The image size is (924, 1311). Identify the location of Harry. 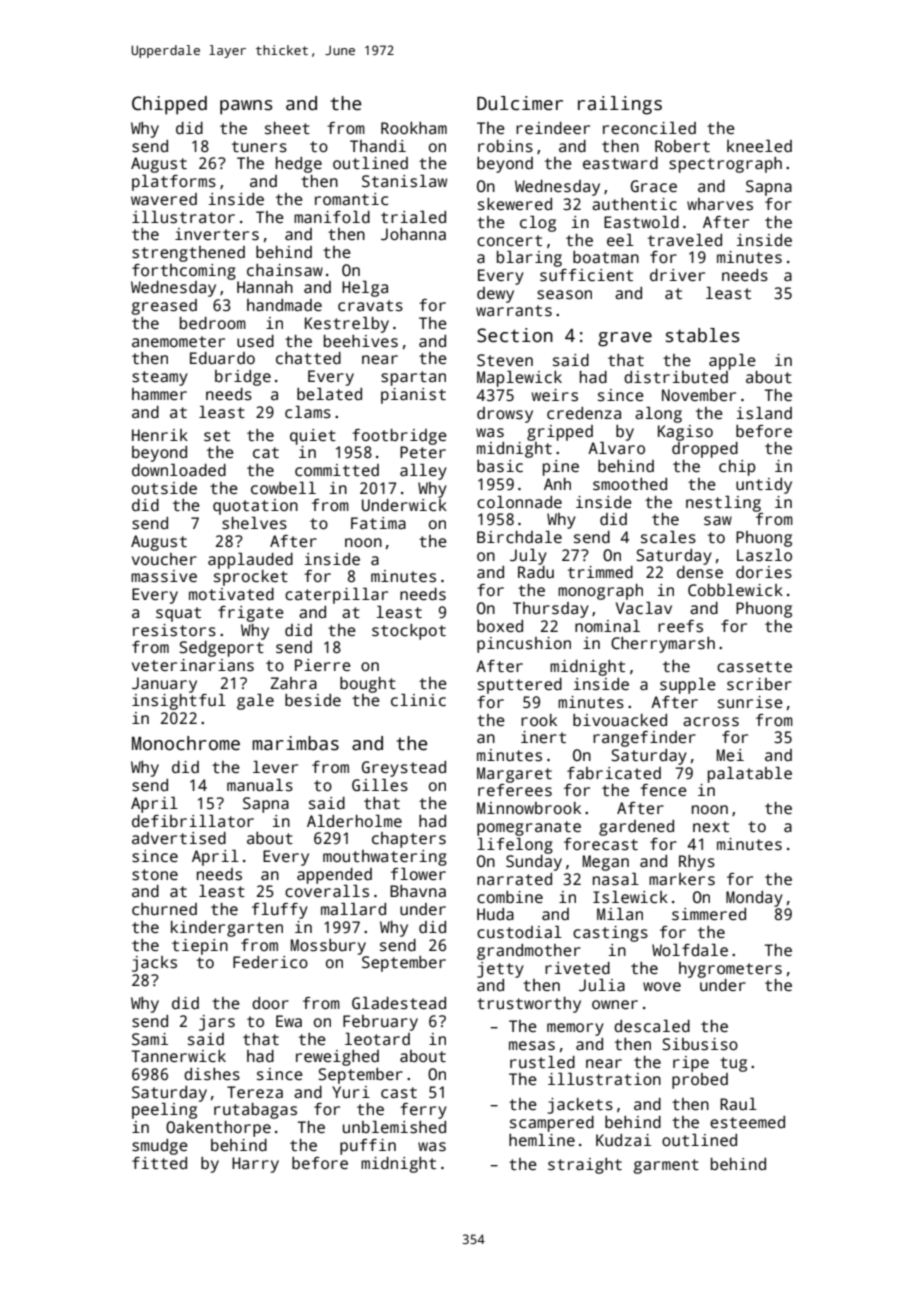
(255, 1165).
